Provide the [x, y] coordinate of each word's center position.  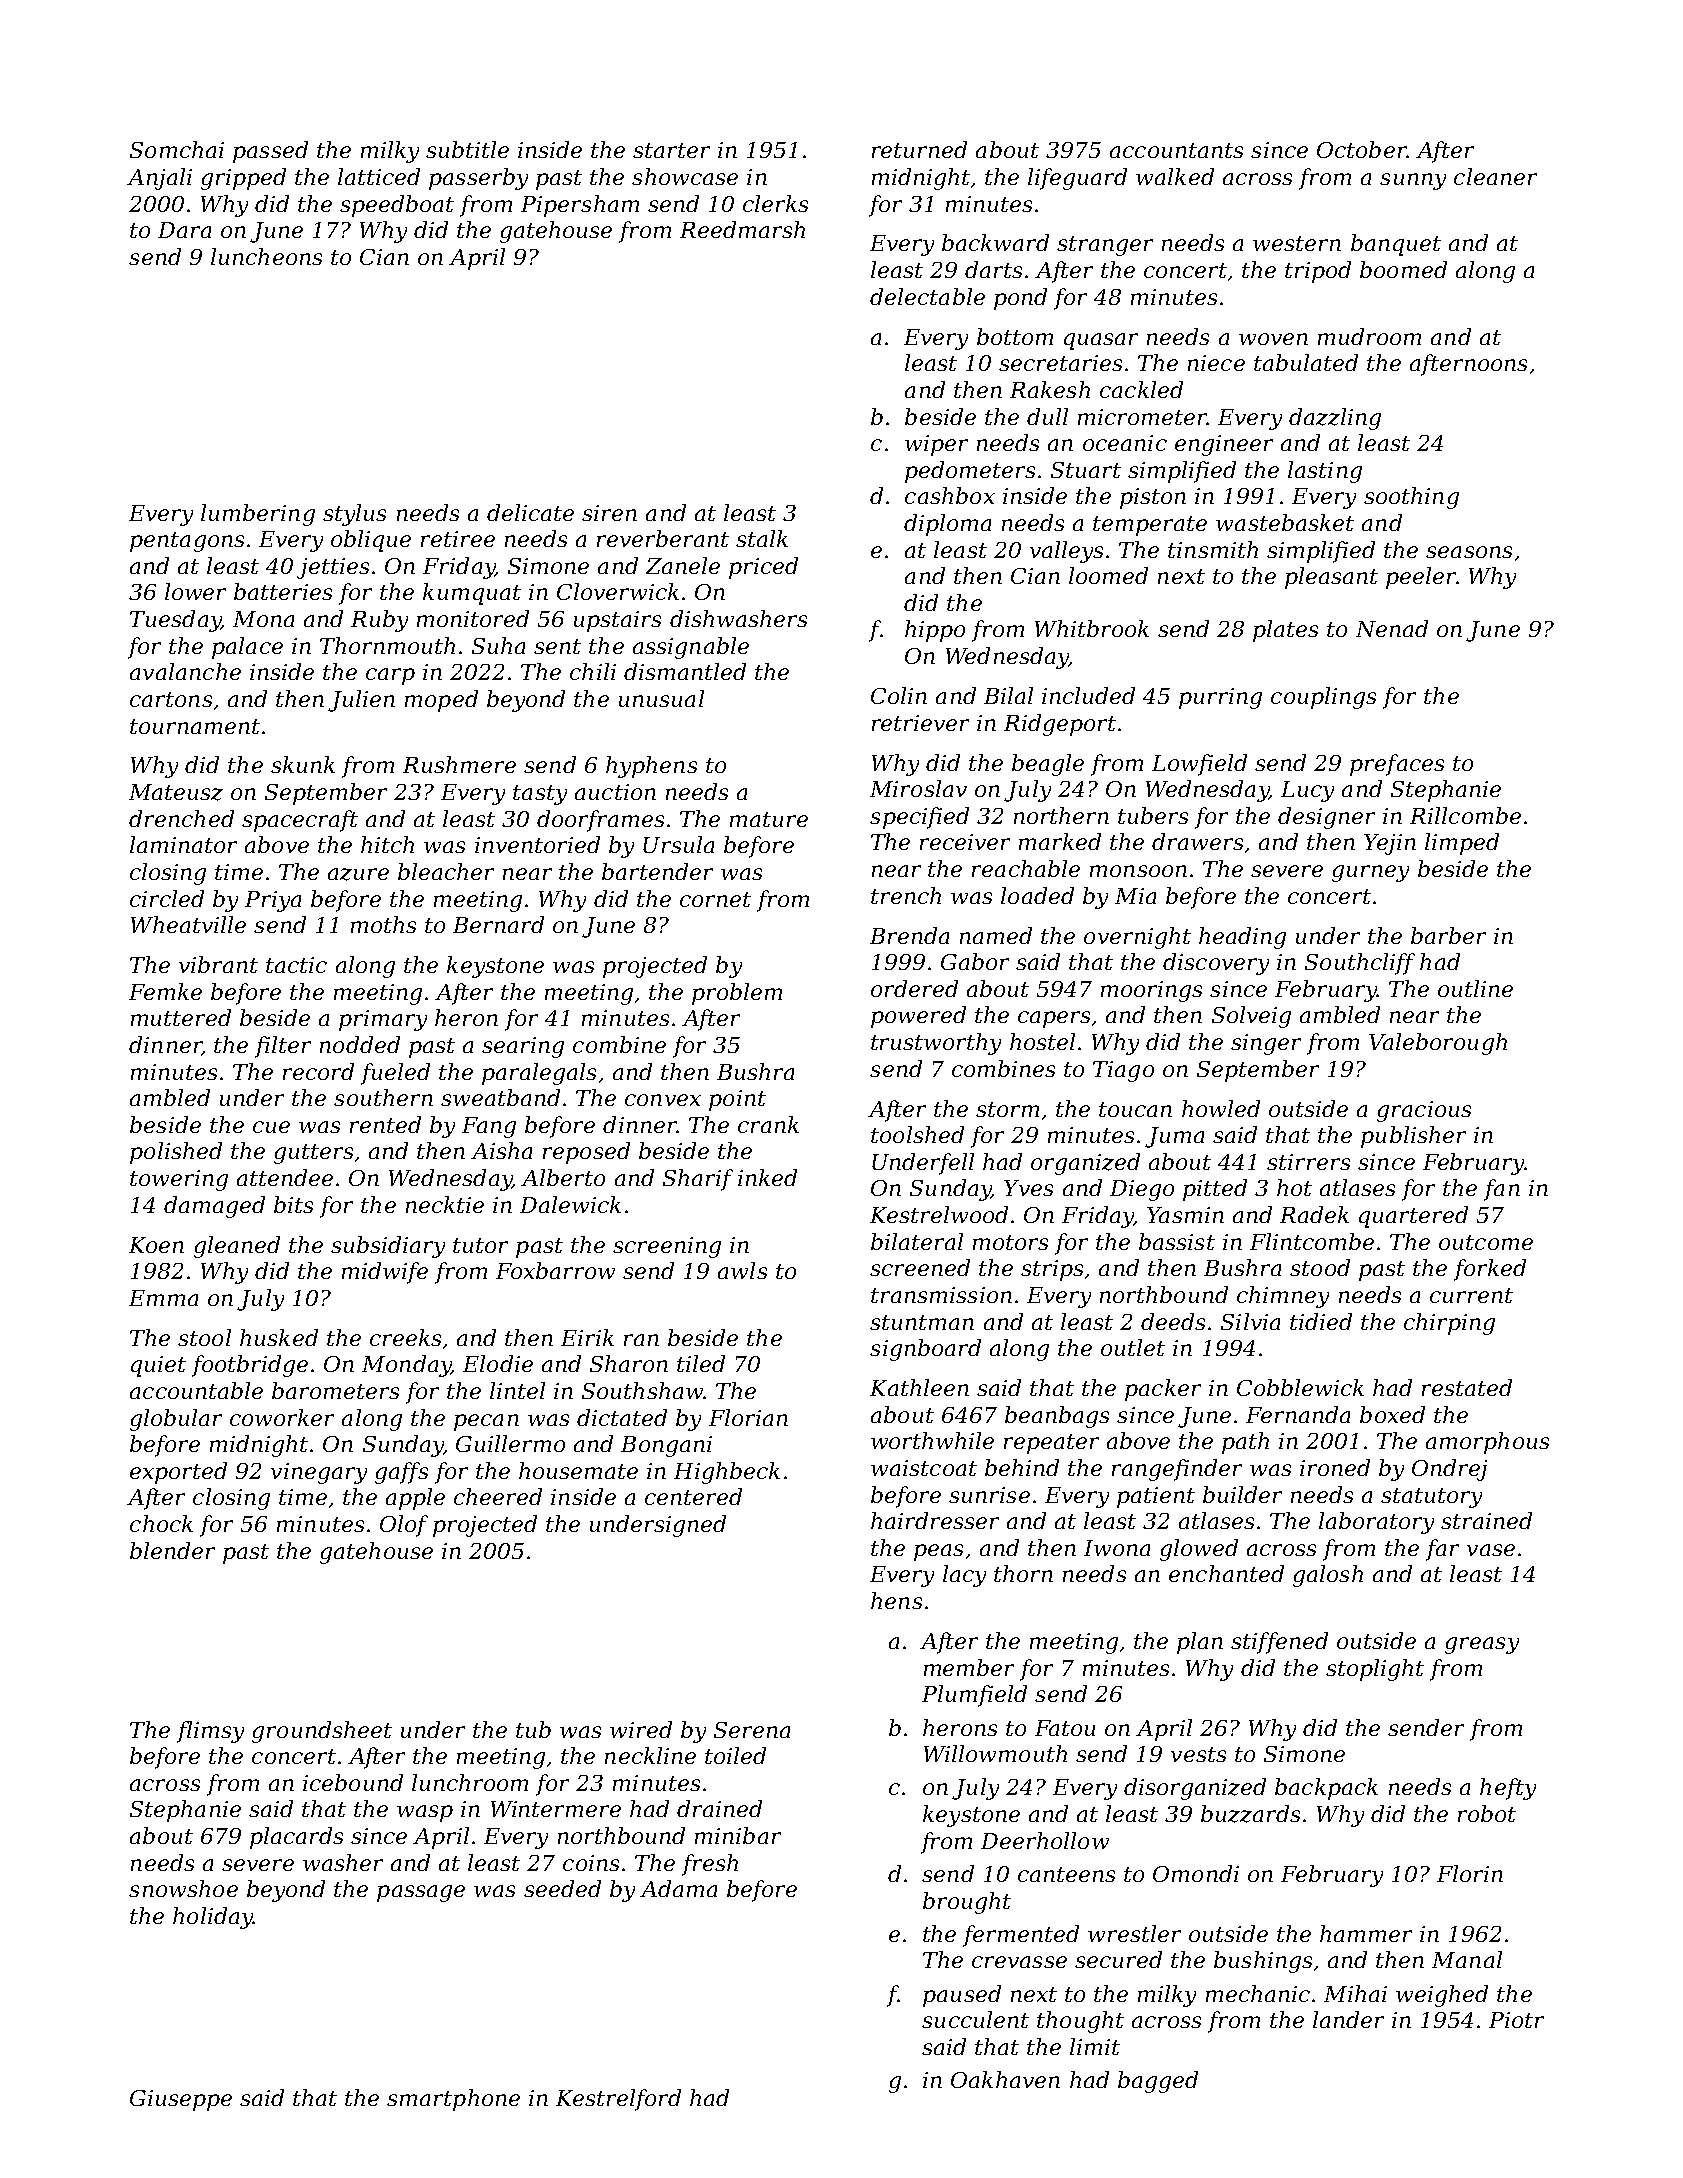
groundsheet [322, 1732]
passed [270, 152]
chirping [1449, 1324]
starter [671, 150]
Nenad [1392, 628]
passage [421, 1893]
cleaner [1495, 176]
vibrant [218, 964]
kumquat [472, 594]
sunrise [989, 1495]
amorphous [1487, 1443]
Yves [1028, 1188]
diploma [947, 525]
